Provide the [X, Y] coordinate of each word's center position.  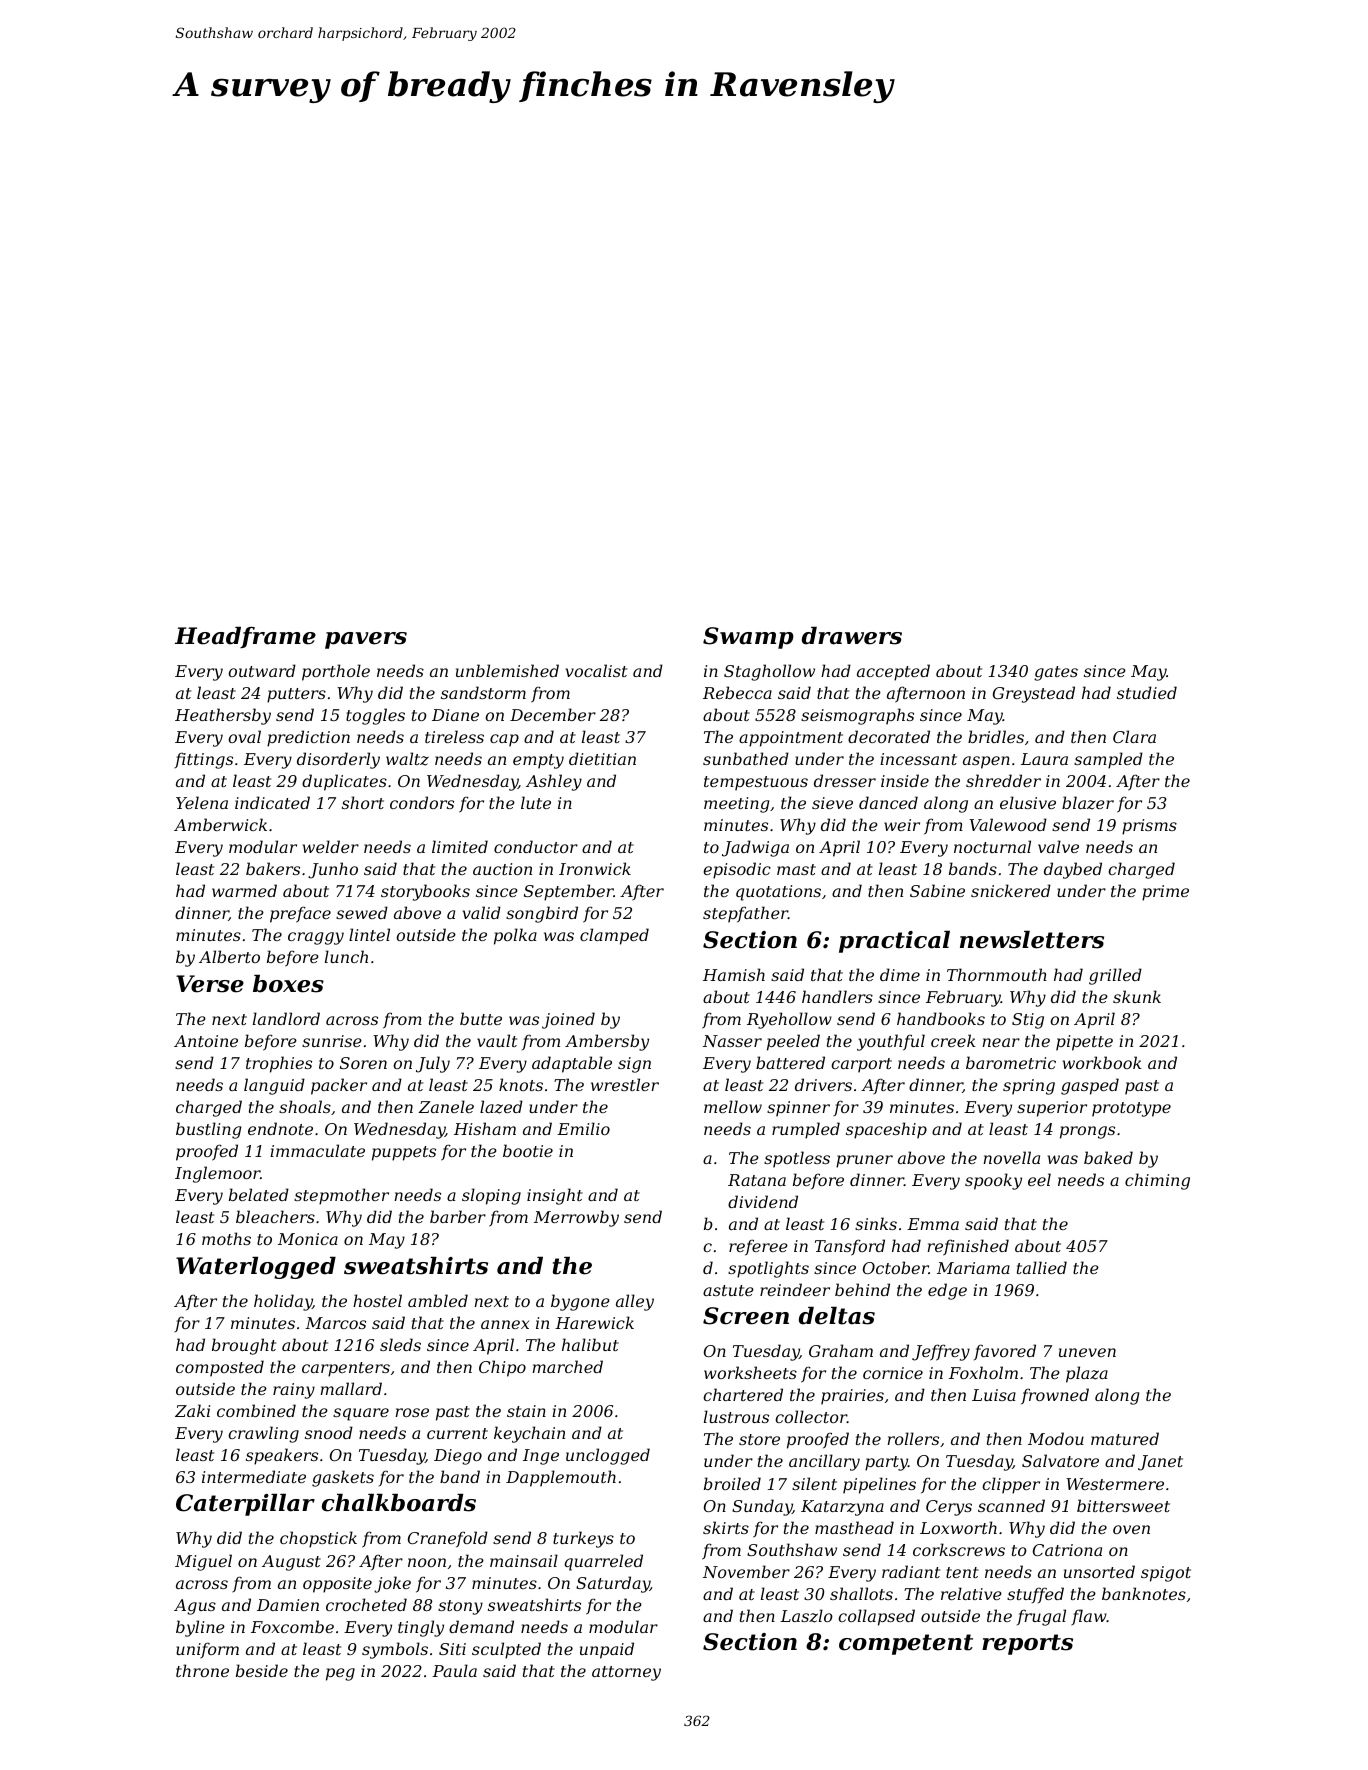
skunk [1137, 996]
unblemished [507, 670]
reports [1027, 1644]
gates [1056, 673]
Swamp [748, 638]
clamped [614, 936]
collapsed [876, 1617]
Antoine [206, 1041]
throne [202, 1670]
